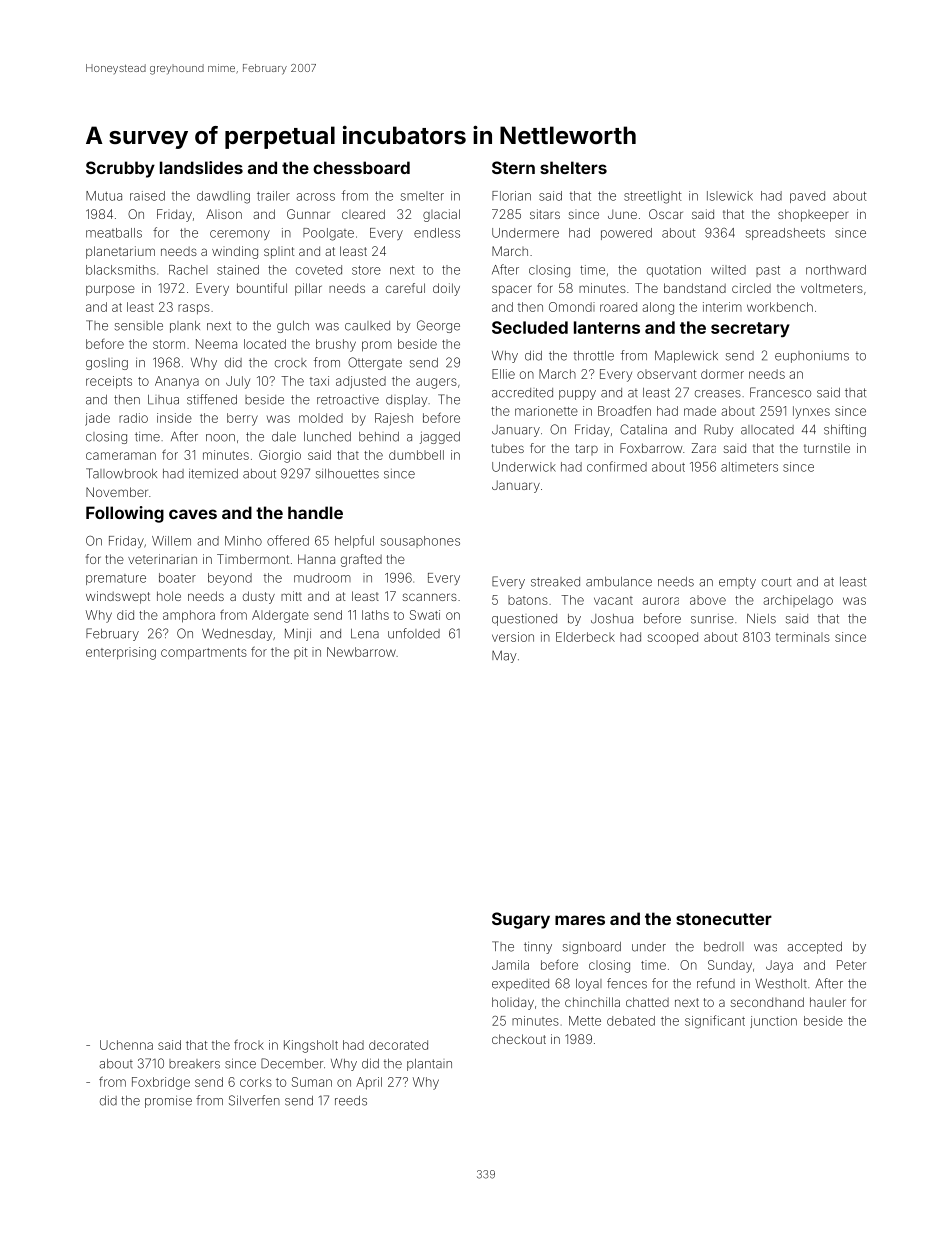  Describe the element at coordinates (750, 330) in the screenshot. I see `secretary` at that location.
